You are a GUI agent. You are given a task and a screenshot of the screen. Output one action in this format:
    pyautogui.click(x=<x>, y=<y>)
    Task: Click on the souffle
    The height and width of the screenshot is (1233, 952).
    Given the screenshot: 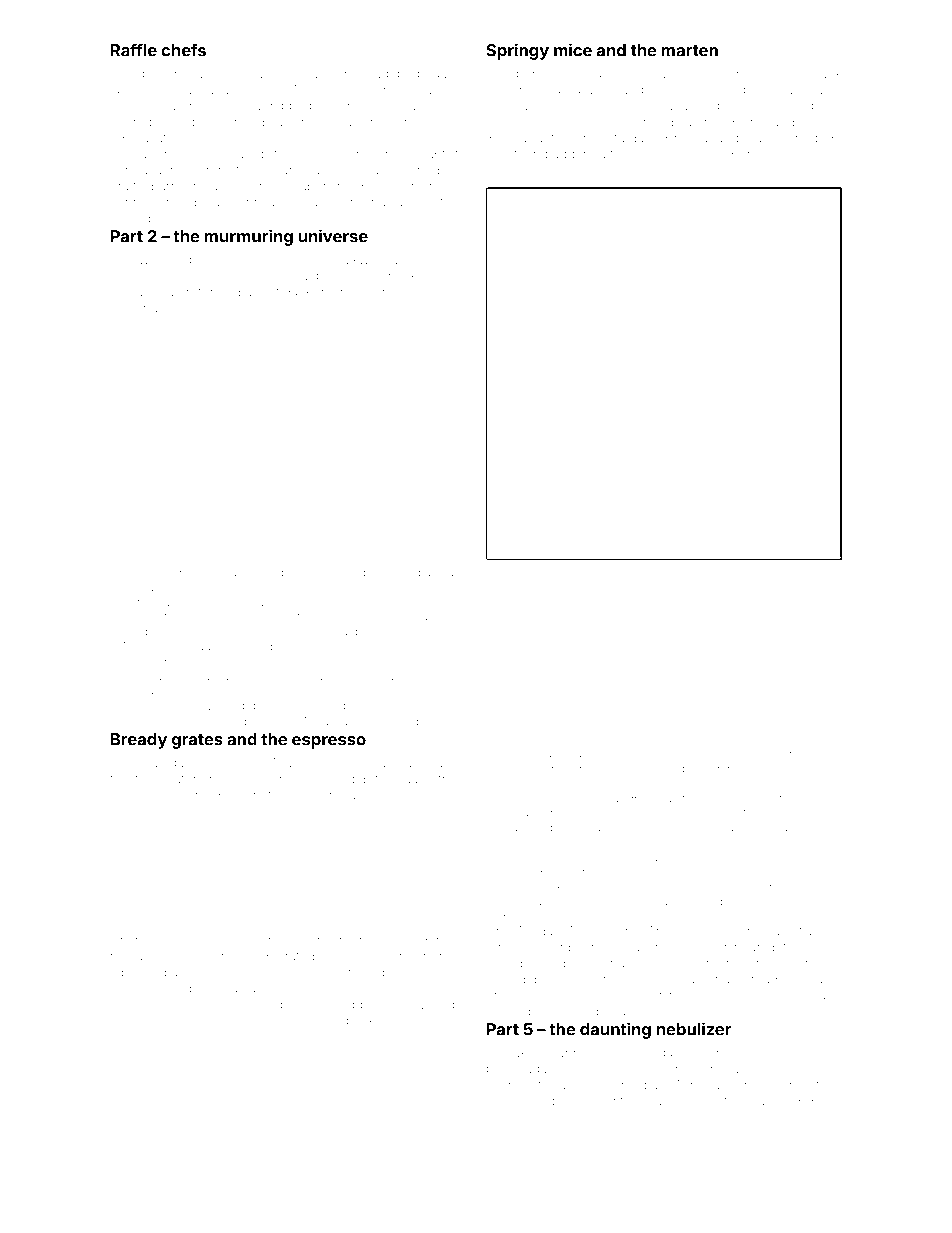 What is the action you would take?
    pyautogui.click(x=261, y=73)
